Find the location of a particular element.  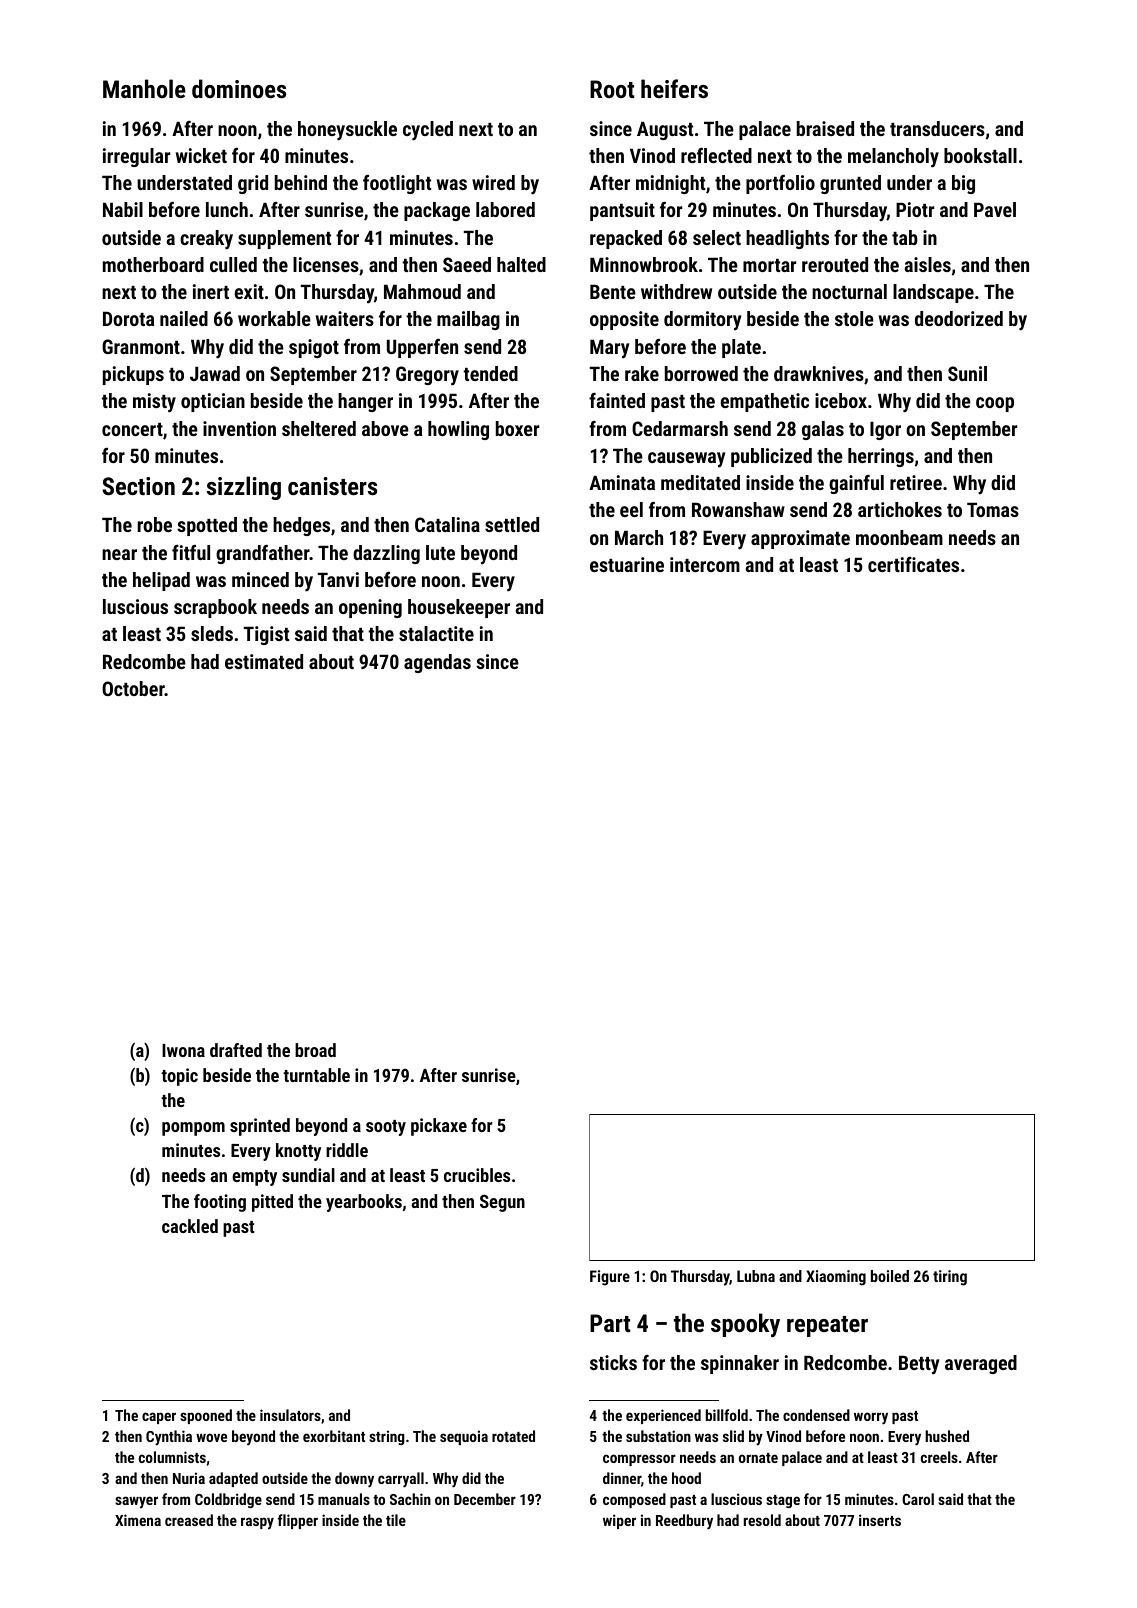

tended is located at coordinates (490, 373).
